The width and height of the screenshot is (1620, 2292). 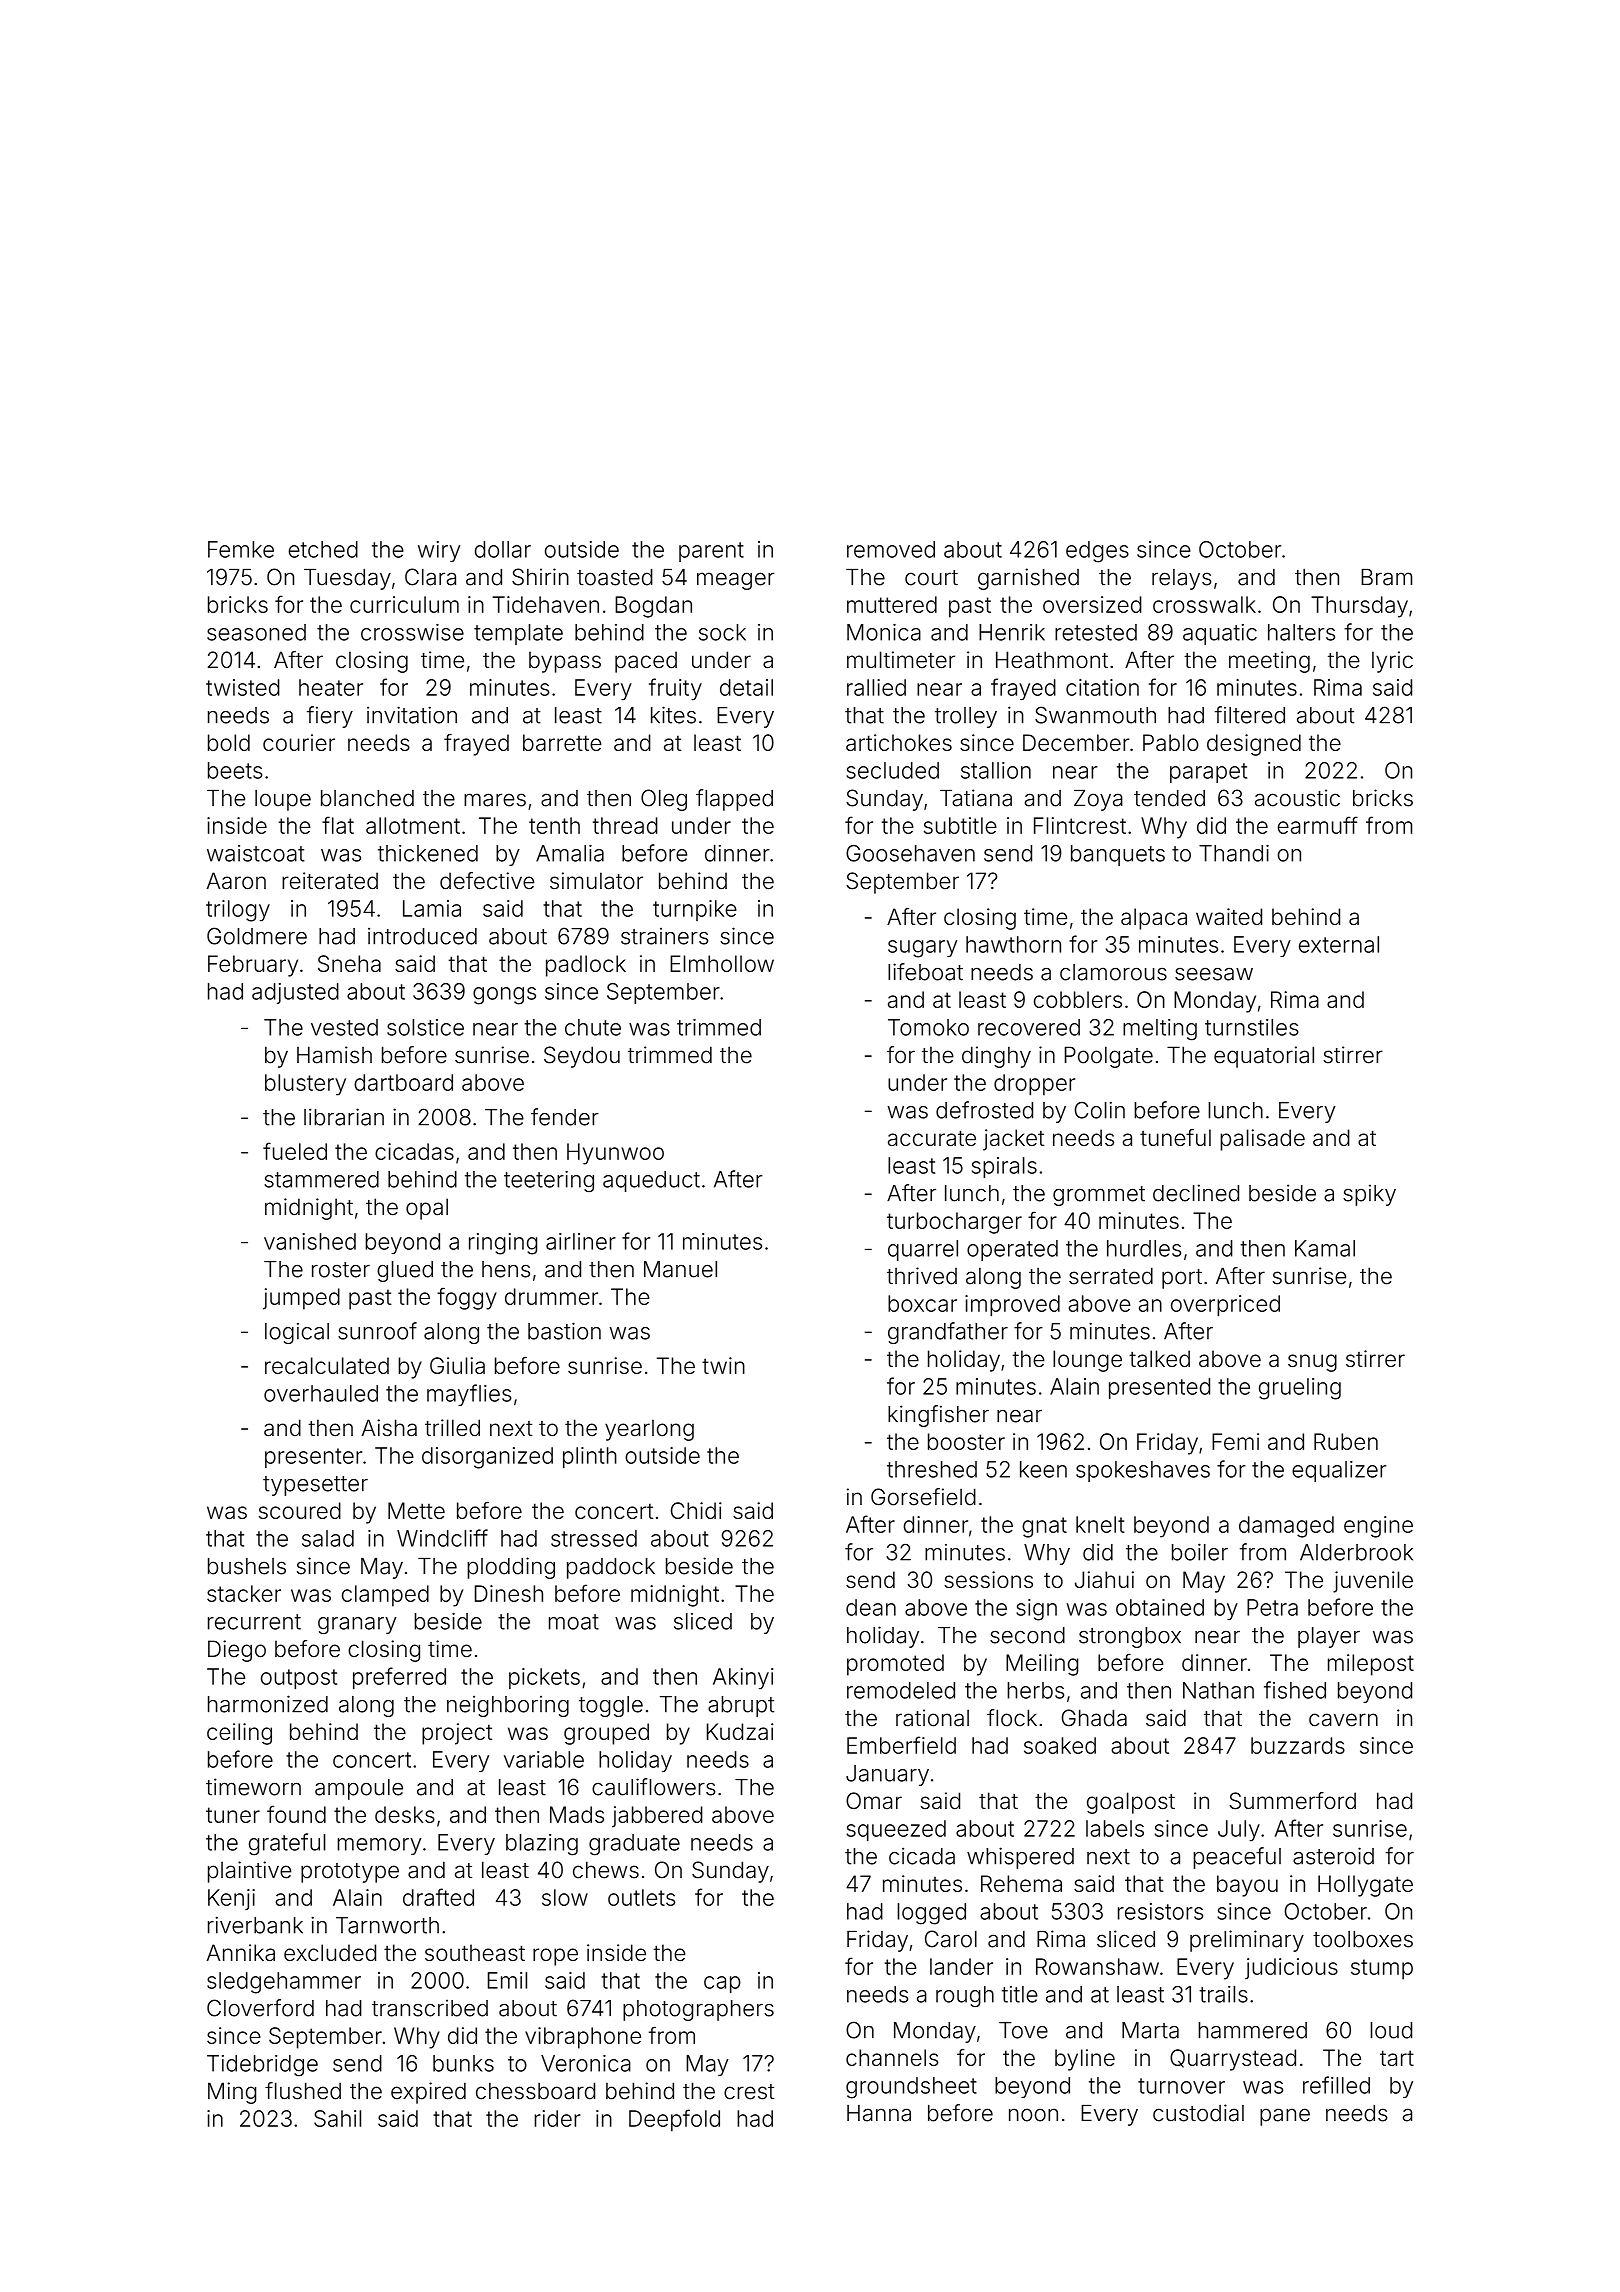 What do you see at coordinates (594, 1538) in the screenshot?
I see `stressed` at bounding box center [594, 1538].
